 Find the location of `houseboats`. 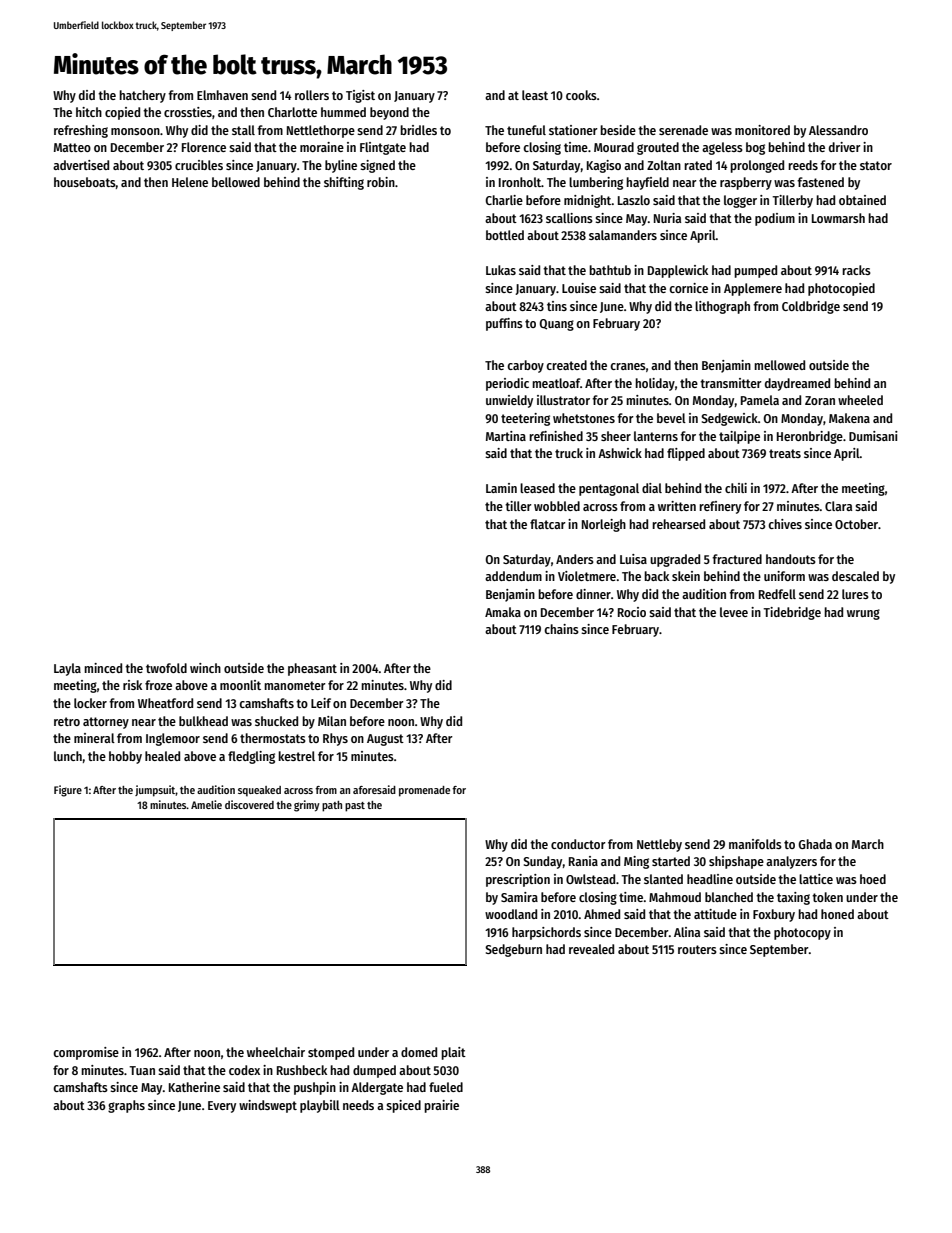

houseboats is located at coordinates (85, 182).
